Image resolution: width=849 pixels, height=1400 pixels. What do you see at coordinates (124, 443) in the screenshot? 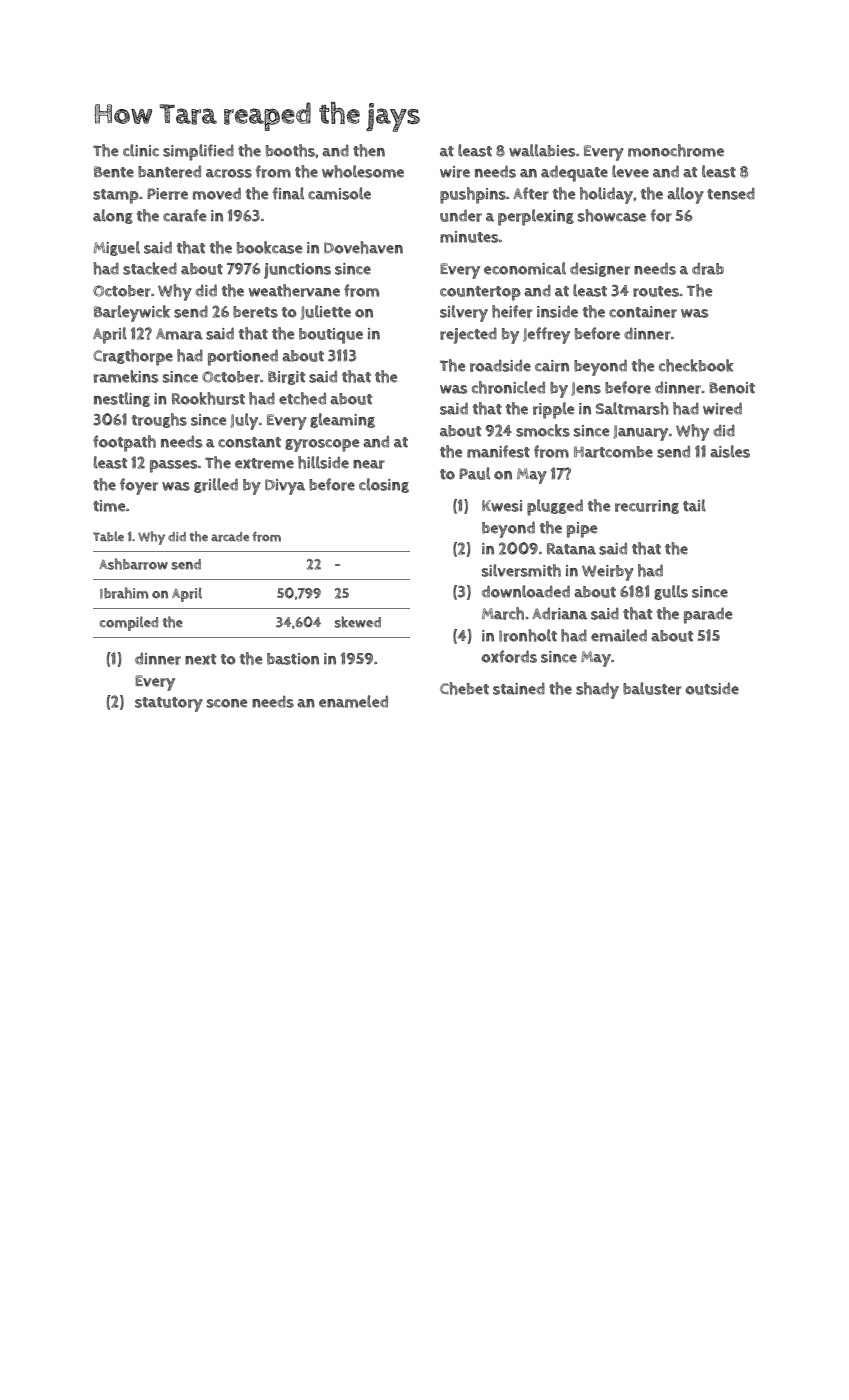
I see `footpath` at bounding box center [124, 443].
